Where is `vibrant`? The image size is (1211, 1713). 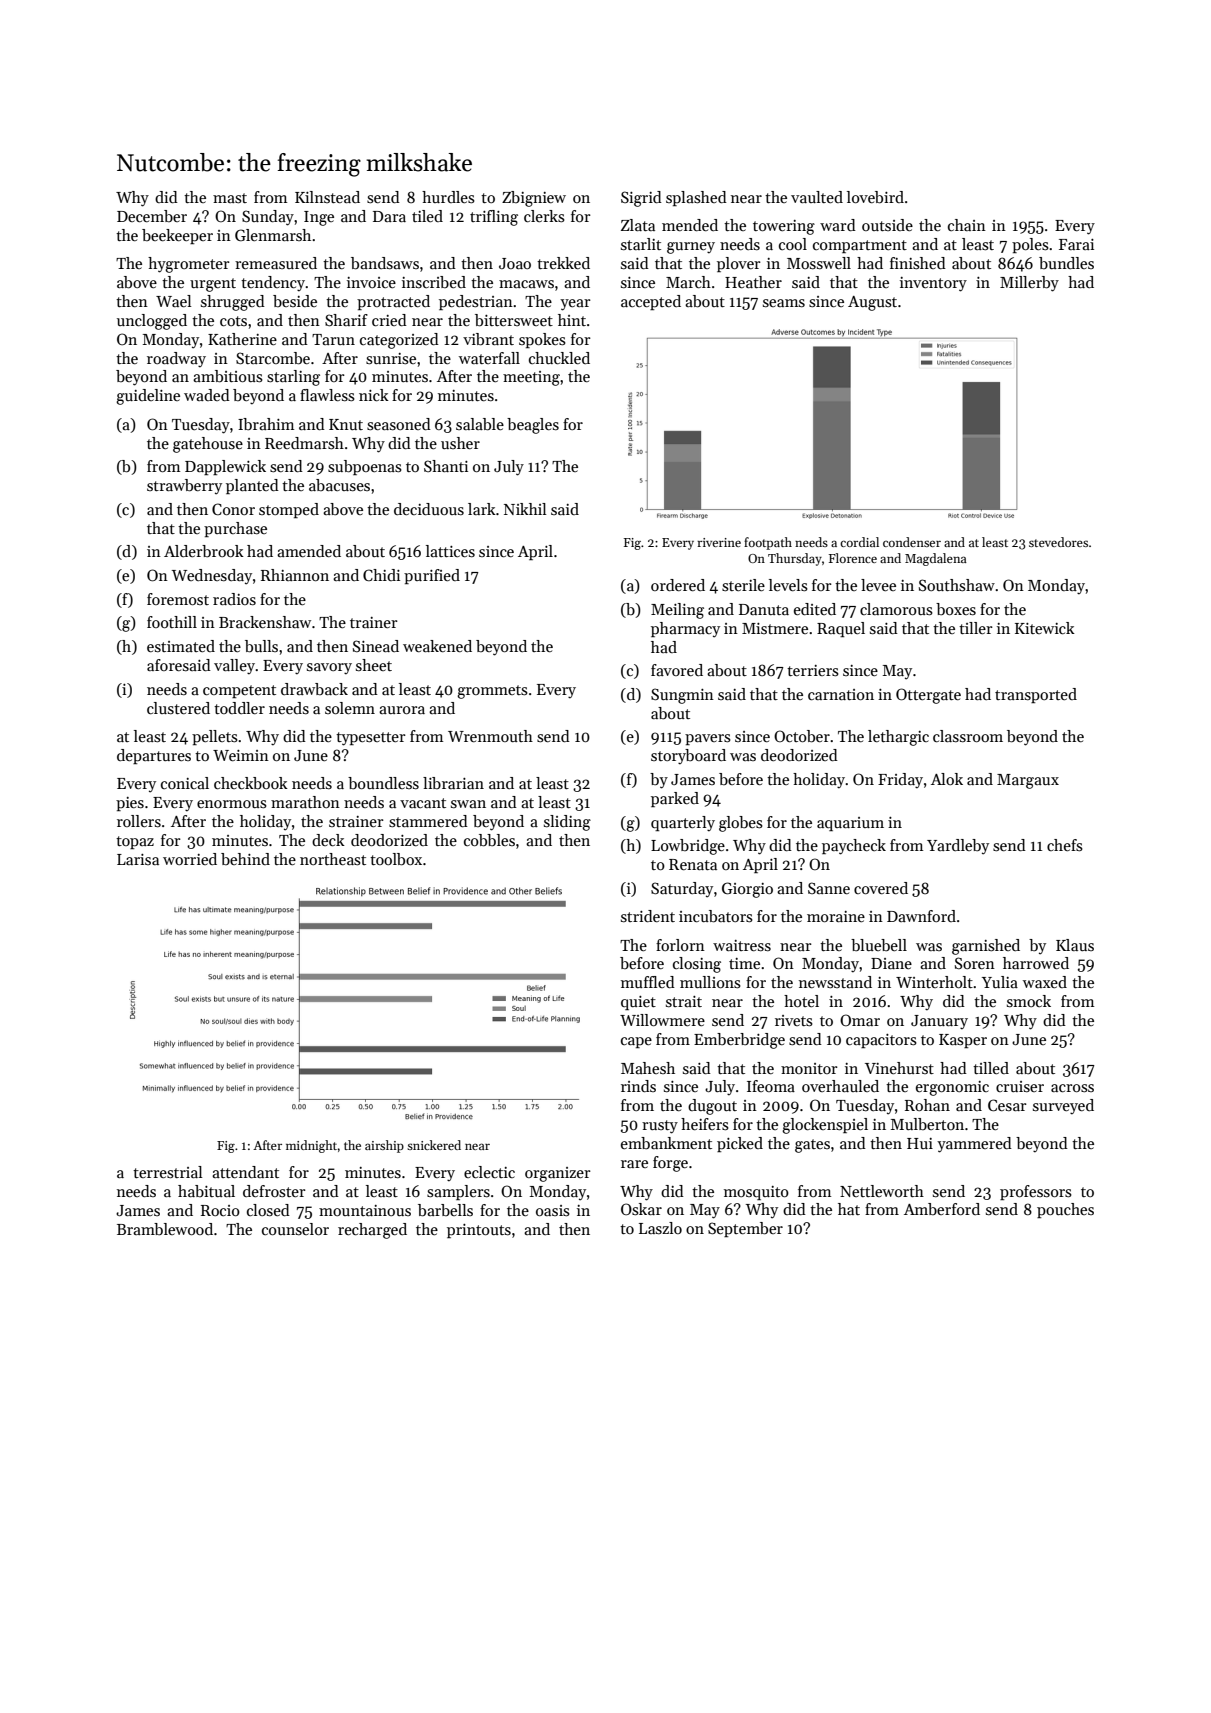
vibrant is located at coordinates (488, 339).
